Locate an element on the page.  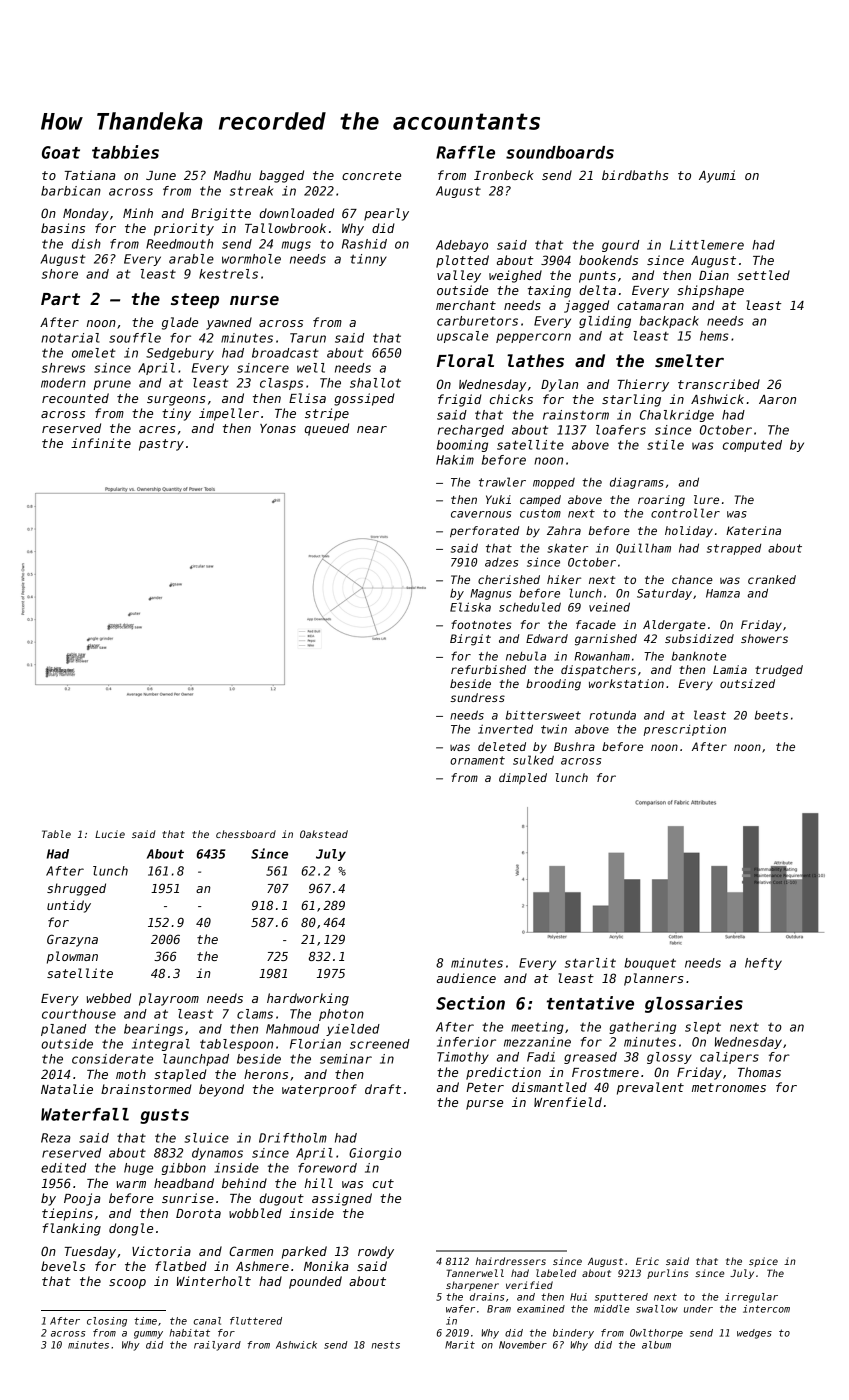
Littlemere is located at coordinates (707, 245).
